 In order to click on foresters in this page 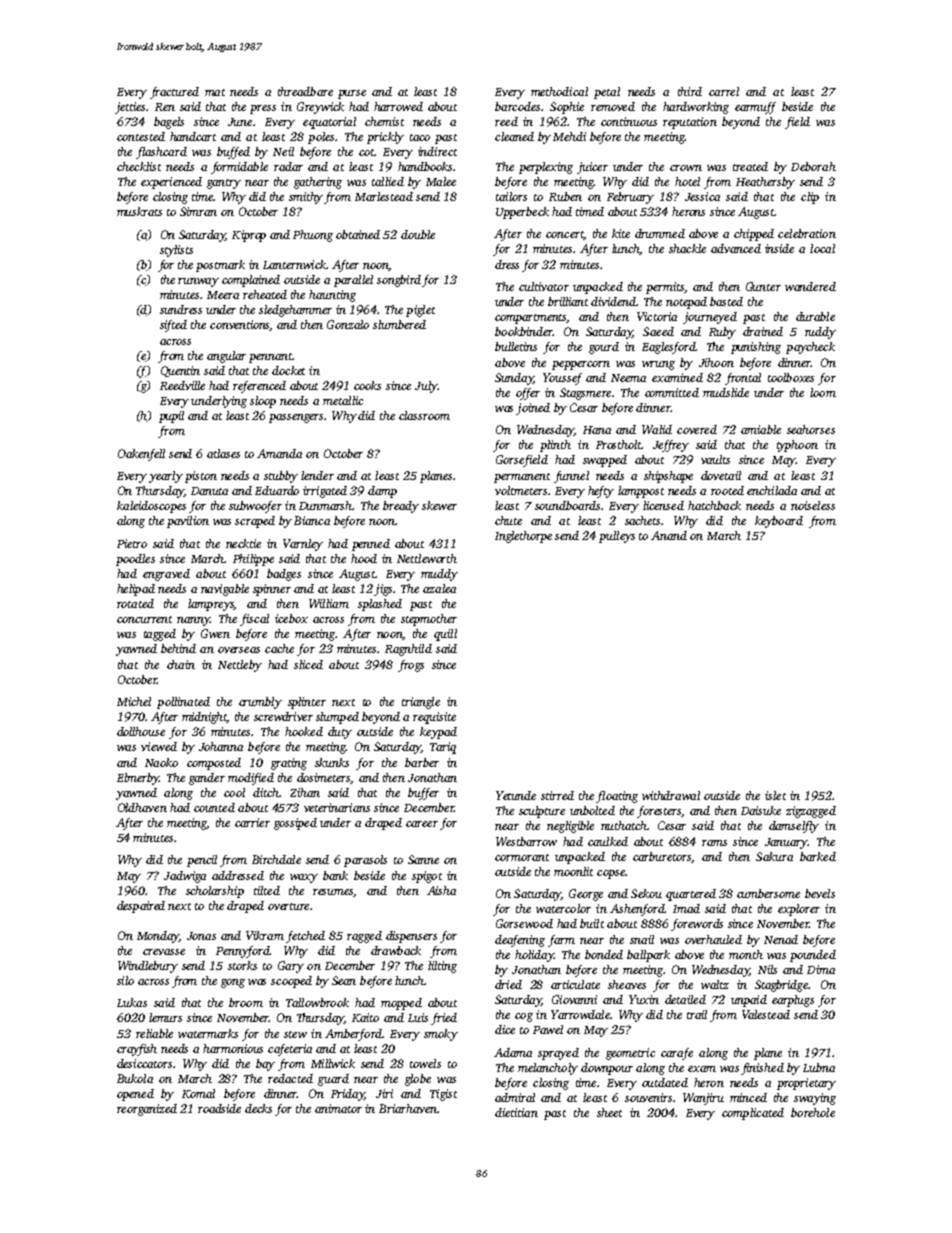, I will do `click(659, 812)`.
